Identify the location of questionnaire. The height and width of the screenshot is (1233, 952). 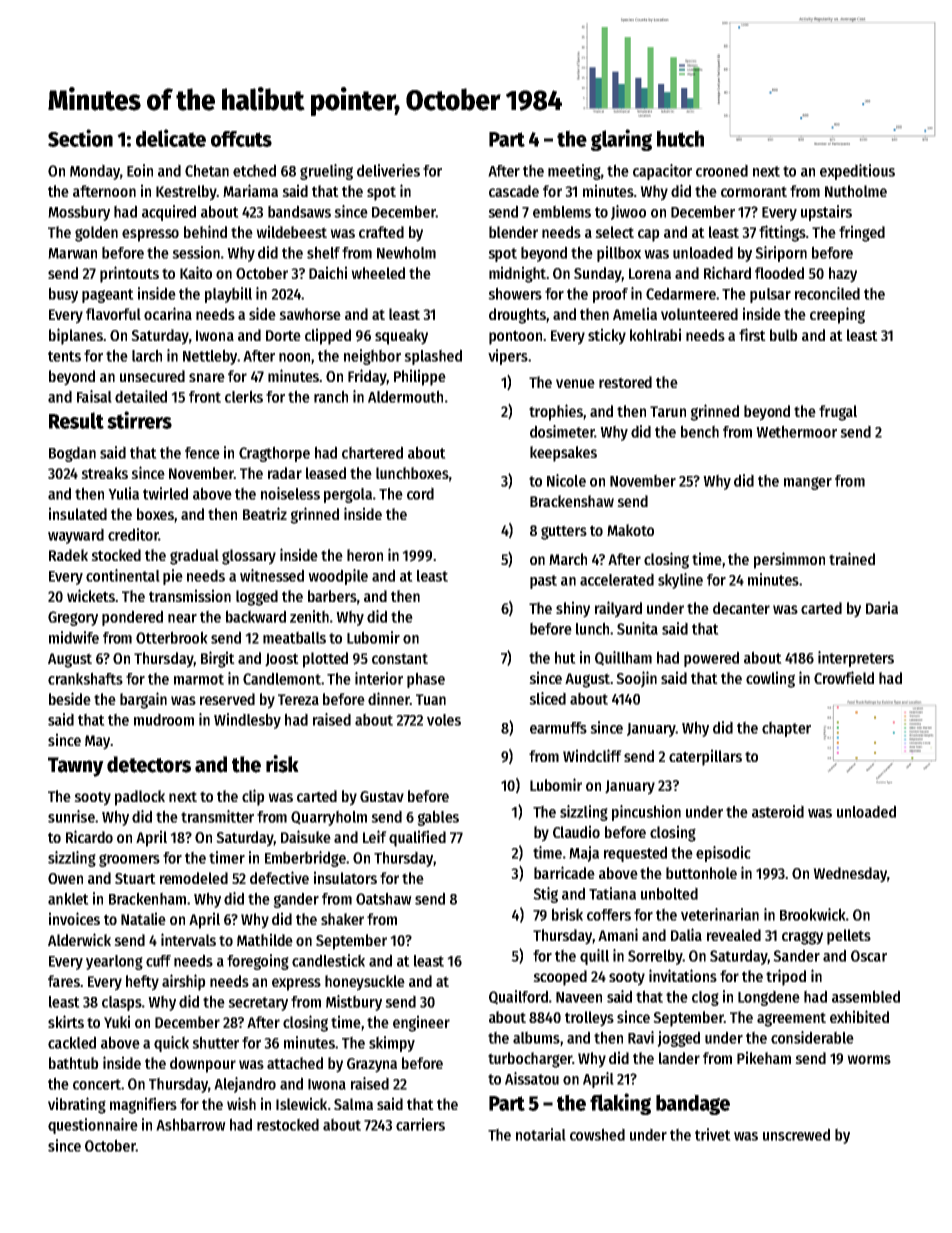
(93, 1126).
